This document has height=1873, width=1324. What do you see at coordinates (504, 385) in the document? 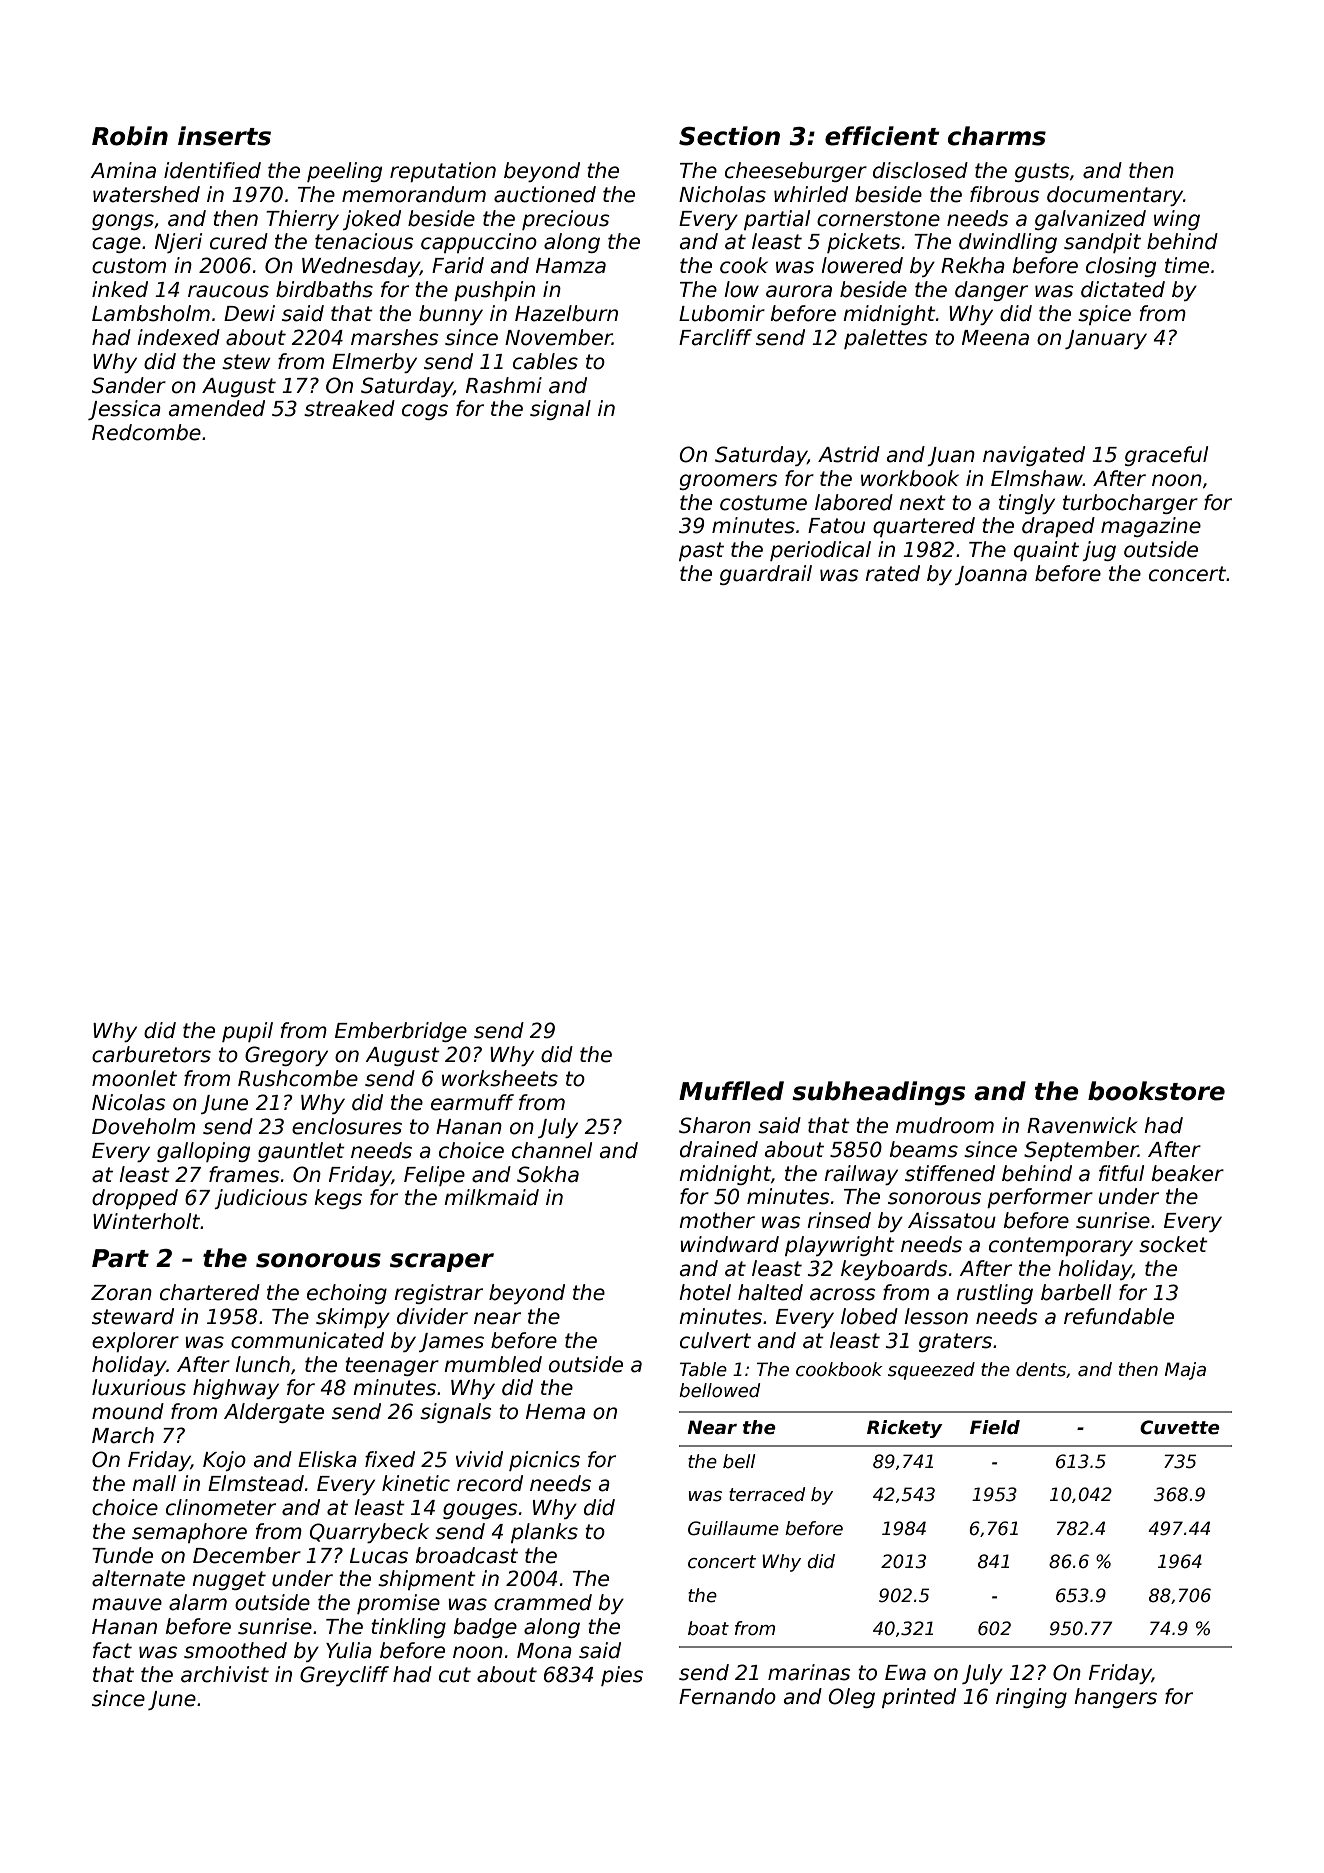
I see `Rashmi` at bounding box center [504, 385].
